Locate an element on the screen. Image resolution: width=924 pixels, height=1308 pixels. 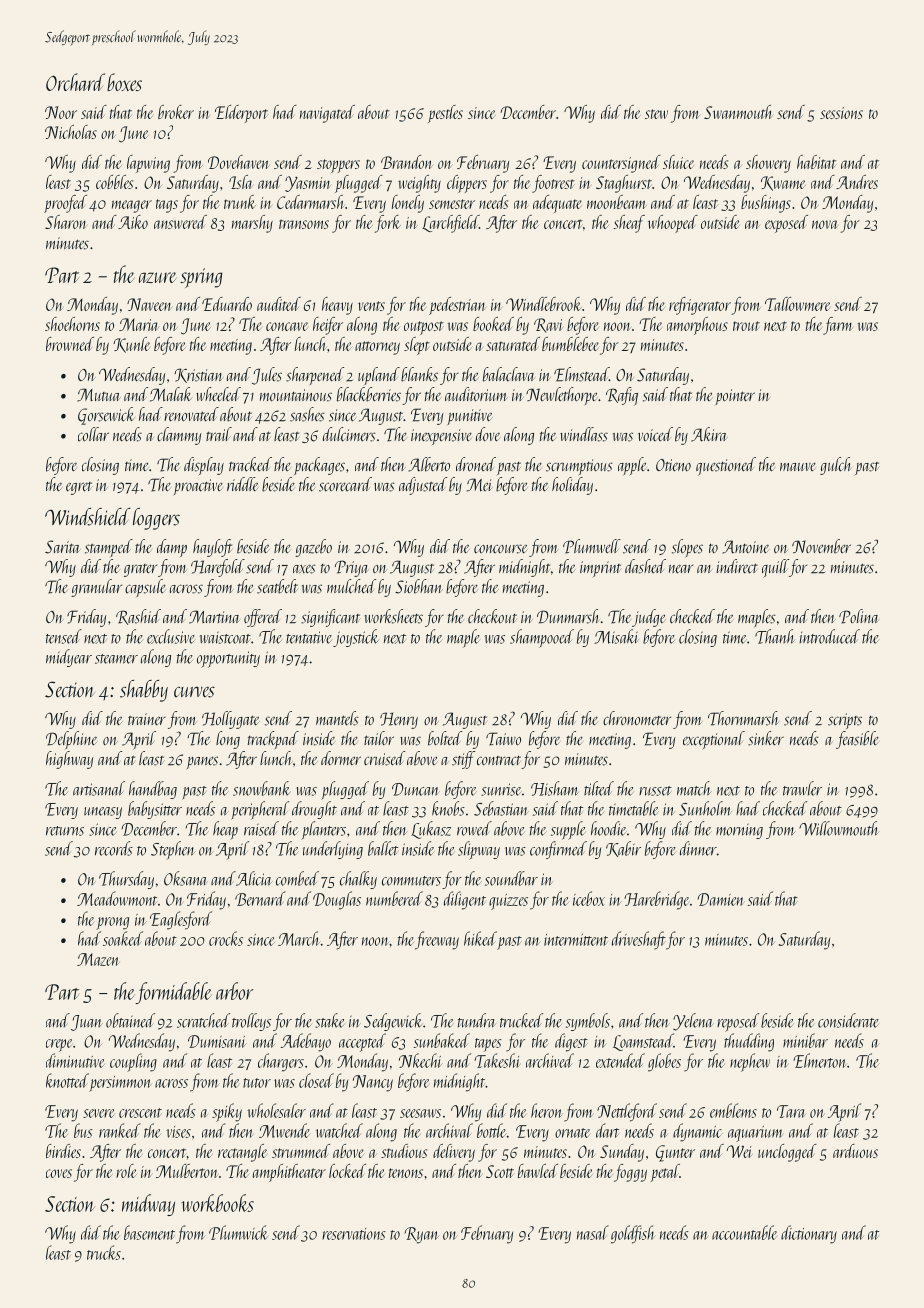
commuters is located at coordinates (411, 881).
